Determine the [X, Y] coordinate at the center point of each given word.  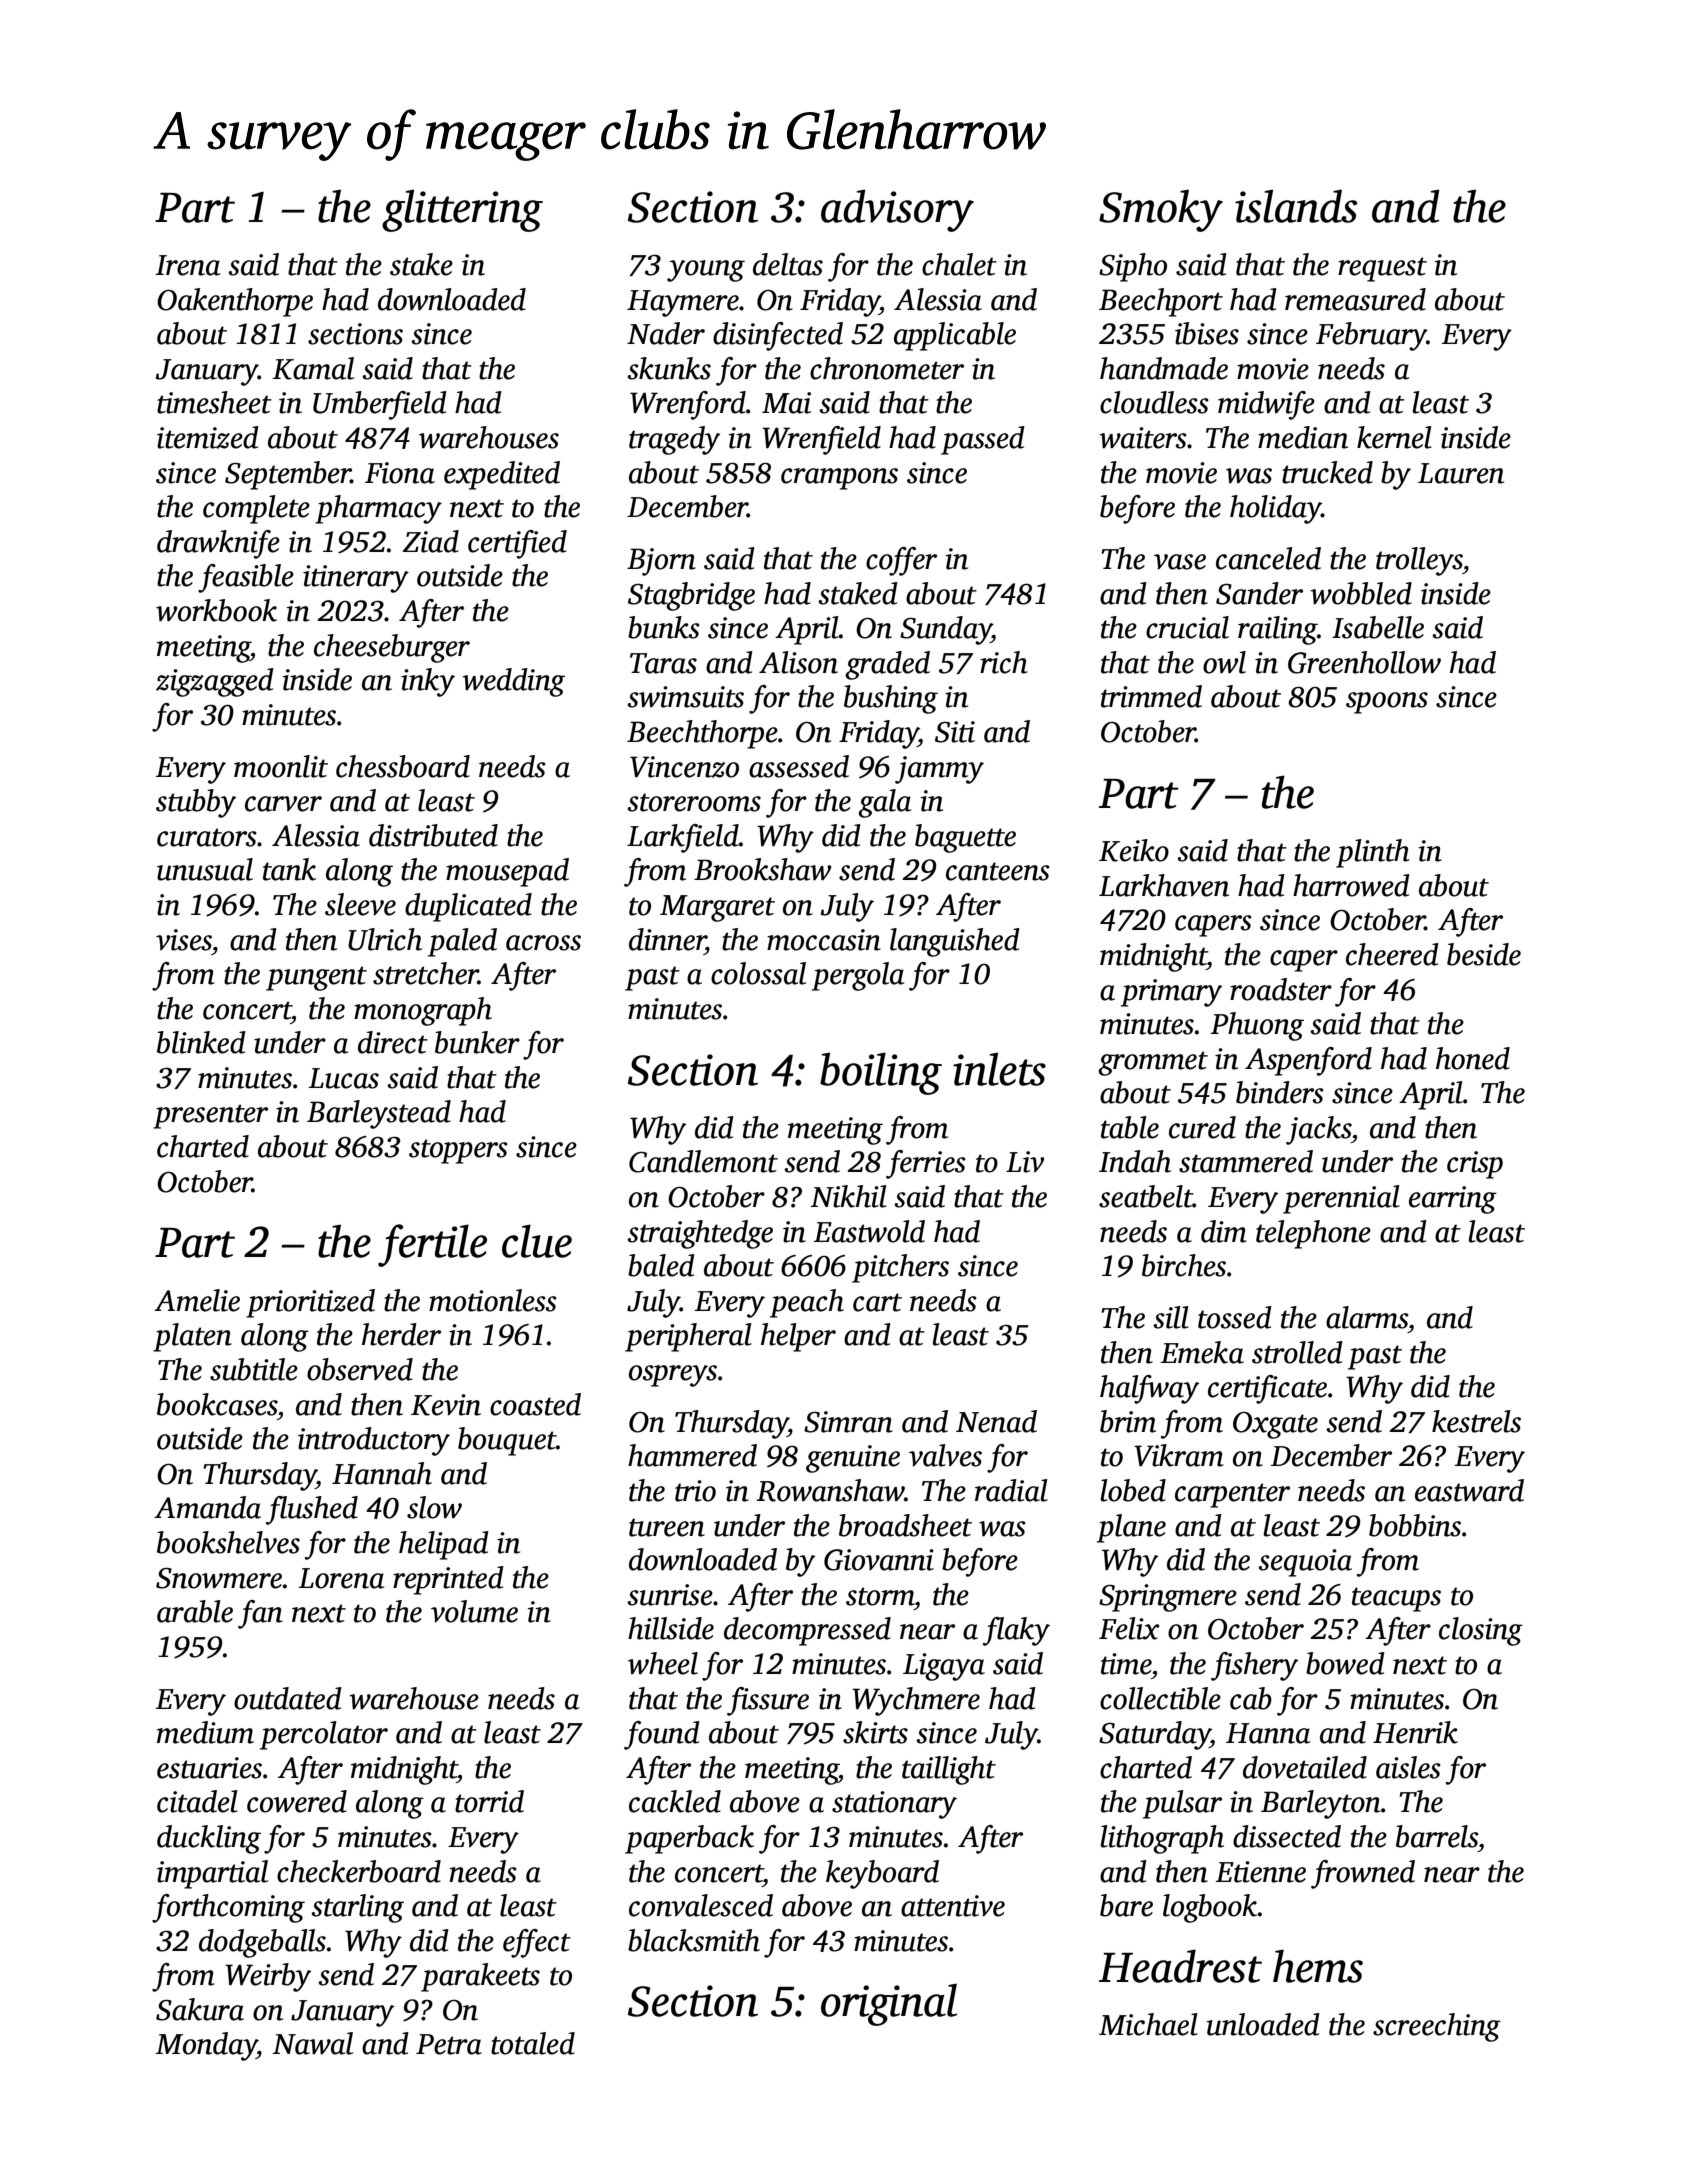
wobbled [1361, 593]
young [706, 271]
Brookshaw [762, 869]
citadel [197, 1801]
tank [289, 869]
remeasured [1355, 299]
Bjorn [661, 562]
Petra [449, 2044]
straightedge [700, 1234]
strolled [1297, 1352]
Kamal [313, 368]
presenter [210, 1116]
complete [256, 509]
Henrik [1415, 1732]
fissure [768, 1701]
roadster [1281, 989]
